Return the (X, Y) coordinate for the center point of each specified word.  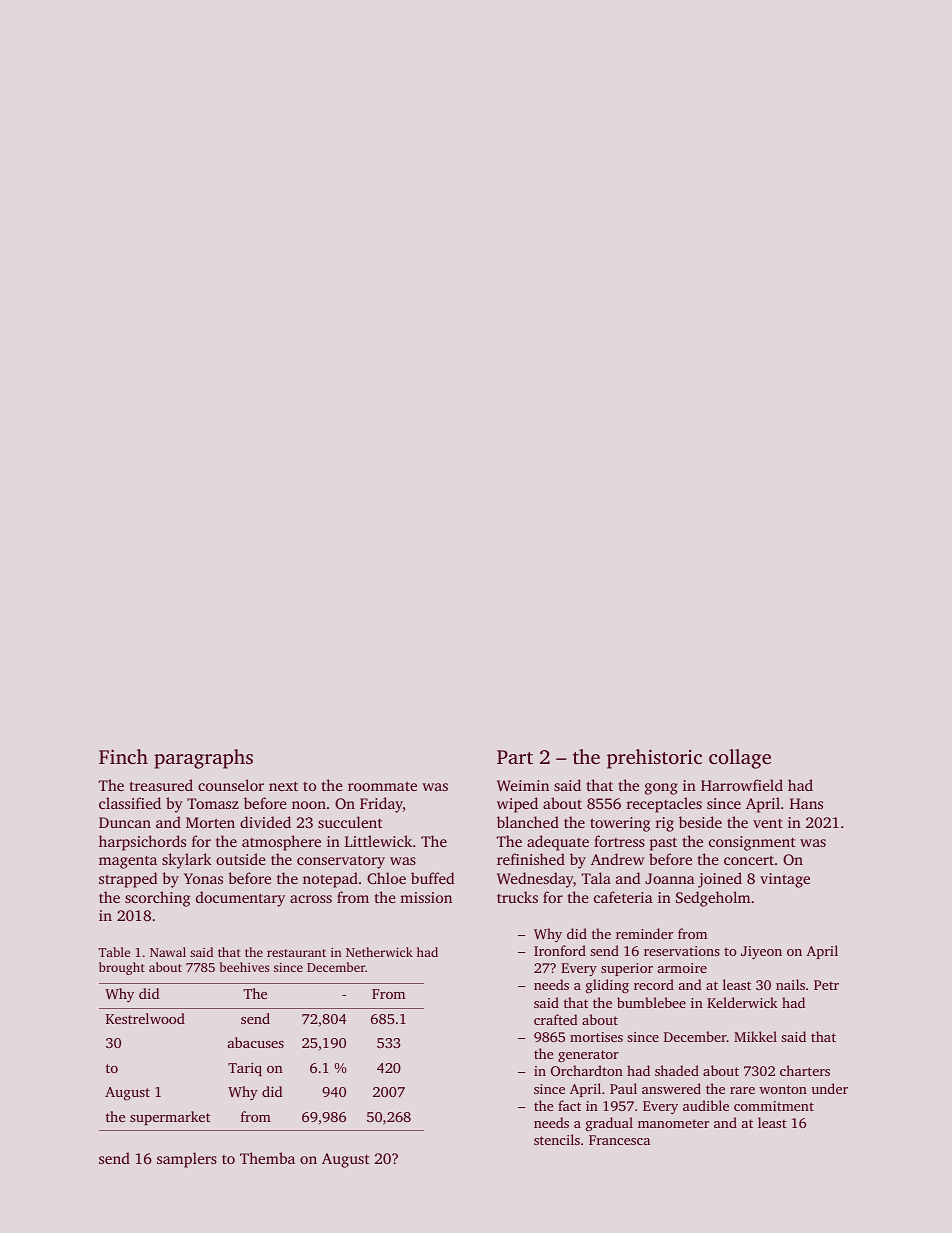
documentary (240, 899)
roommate (382, 786)
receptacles (664, 805)
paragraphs (203, 759)
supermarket (170, 1118)
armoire (682, 968)
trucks (517, 897)
